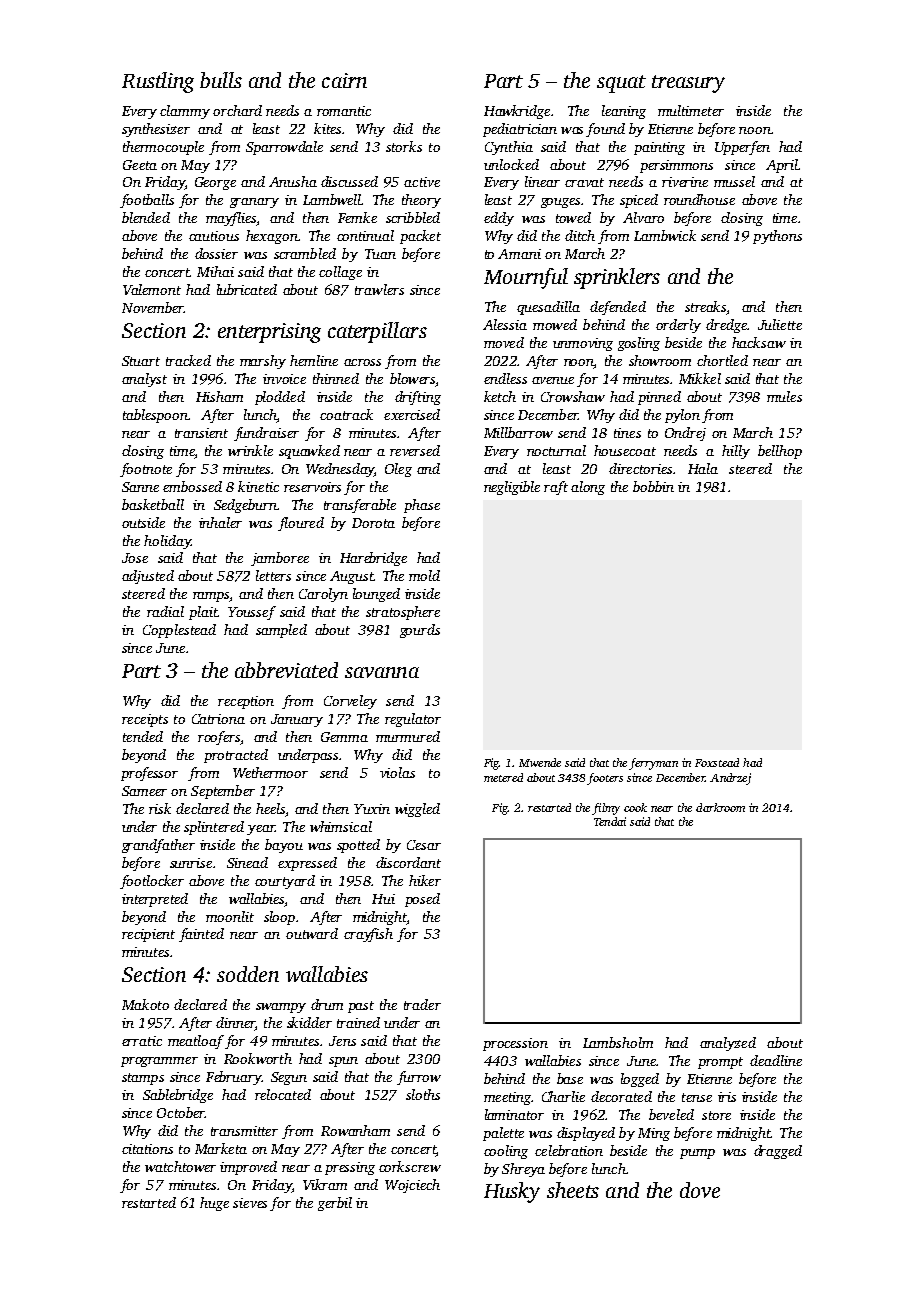 Image resolution: width=924 pixels, height=1311 pixels. What do you see at coordinates (780, 452) in the screenshot?
I see `bellhop` at bounding box center [780, 452].
